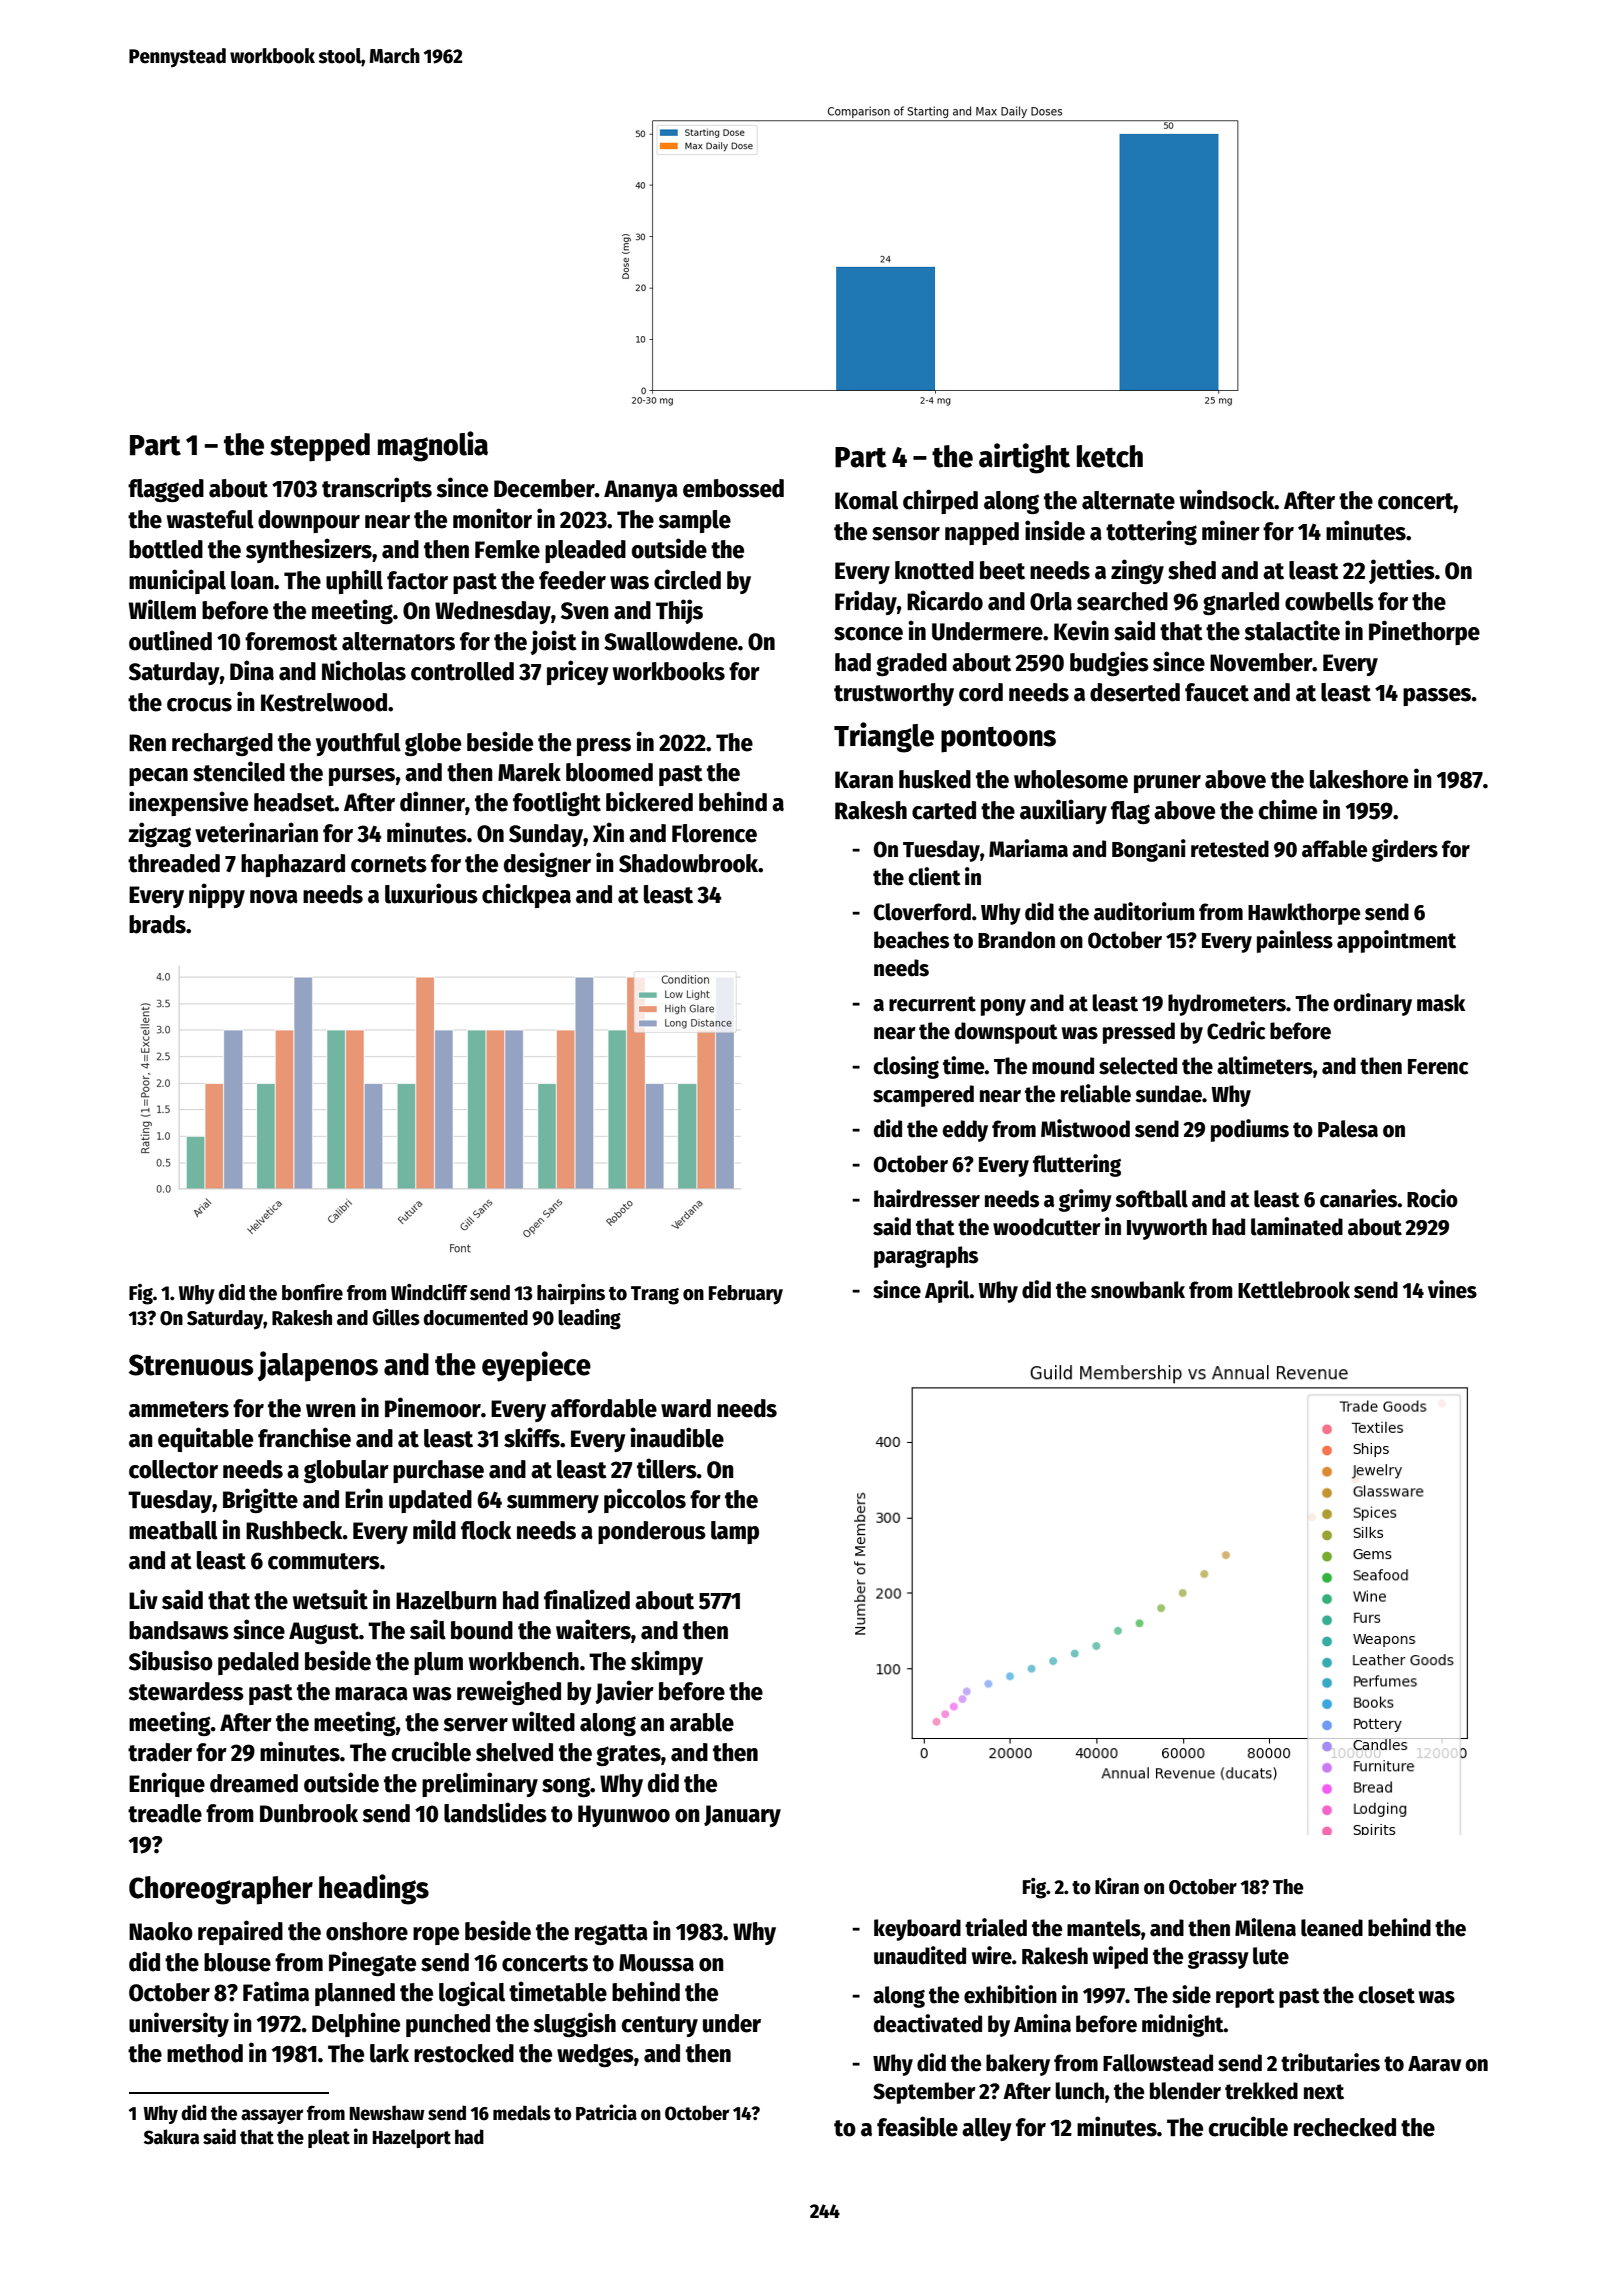 The image size is (1620, 2292). Describe the element at coordinates (526, 895) in the screenshot. I see `chickpea` at that location.
